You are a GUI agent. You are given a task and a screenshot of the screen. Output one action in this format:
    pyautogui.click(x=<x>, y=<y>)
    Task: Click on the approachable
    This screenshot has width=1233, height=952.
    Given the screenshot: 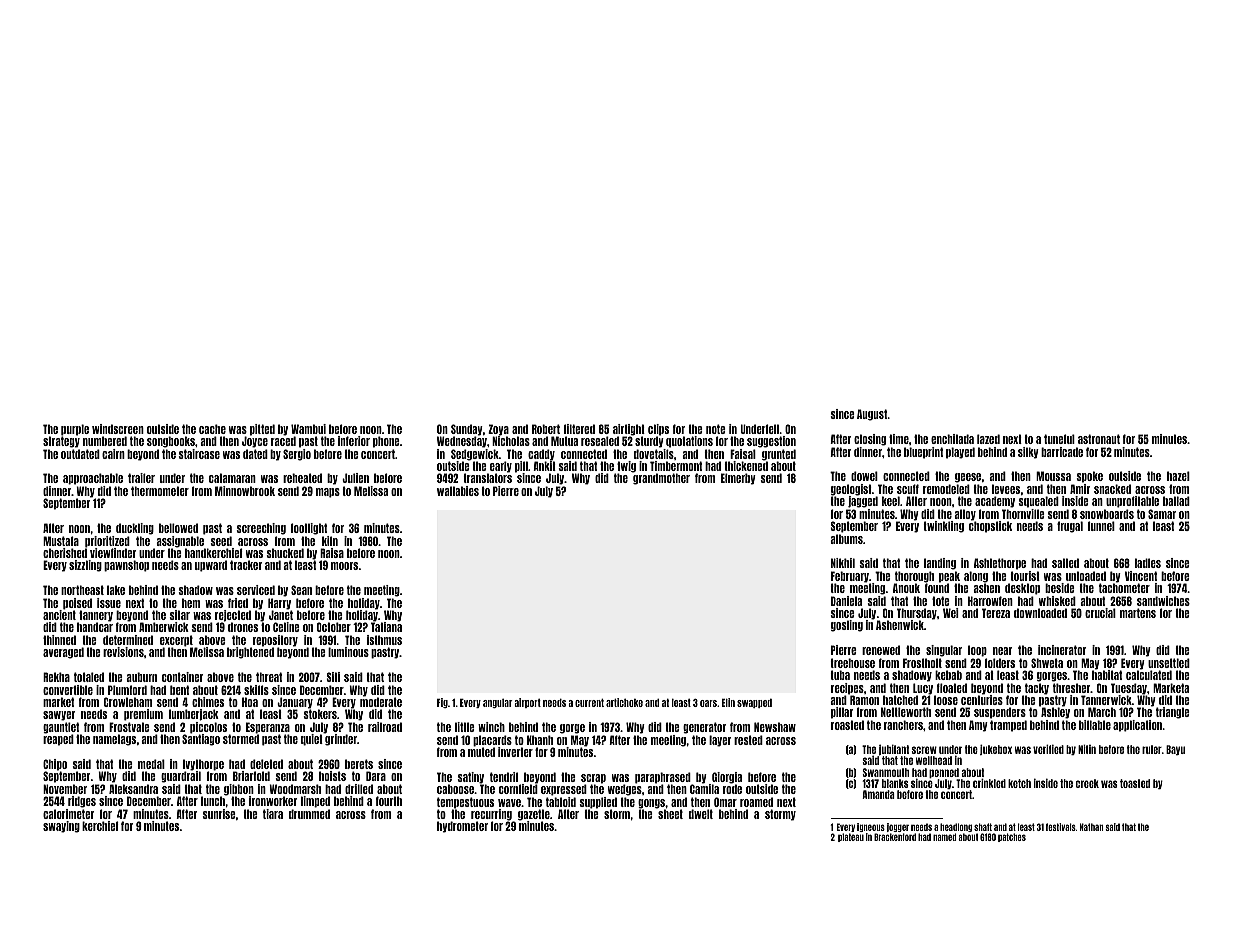 What is the action you would take?
    pyautogui.click(x=93, y=479)
